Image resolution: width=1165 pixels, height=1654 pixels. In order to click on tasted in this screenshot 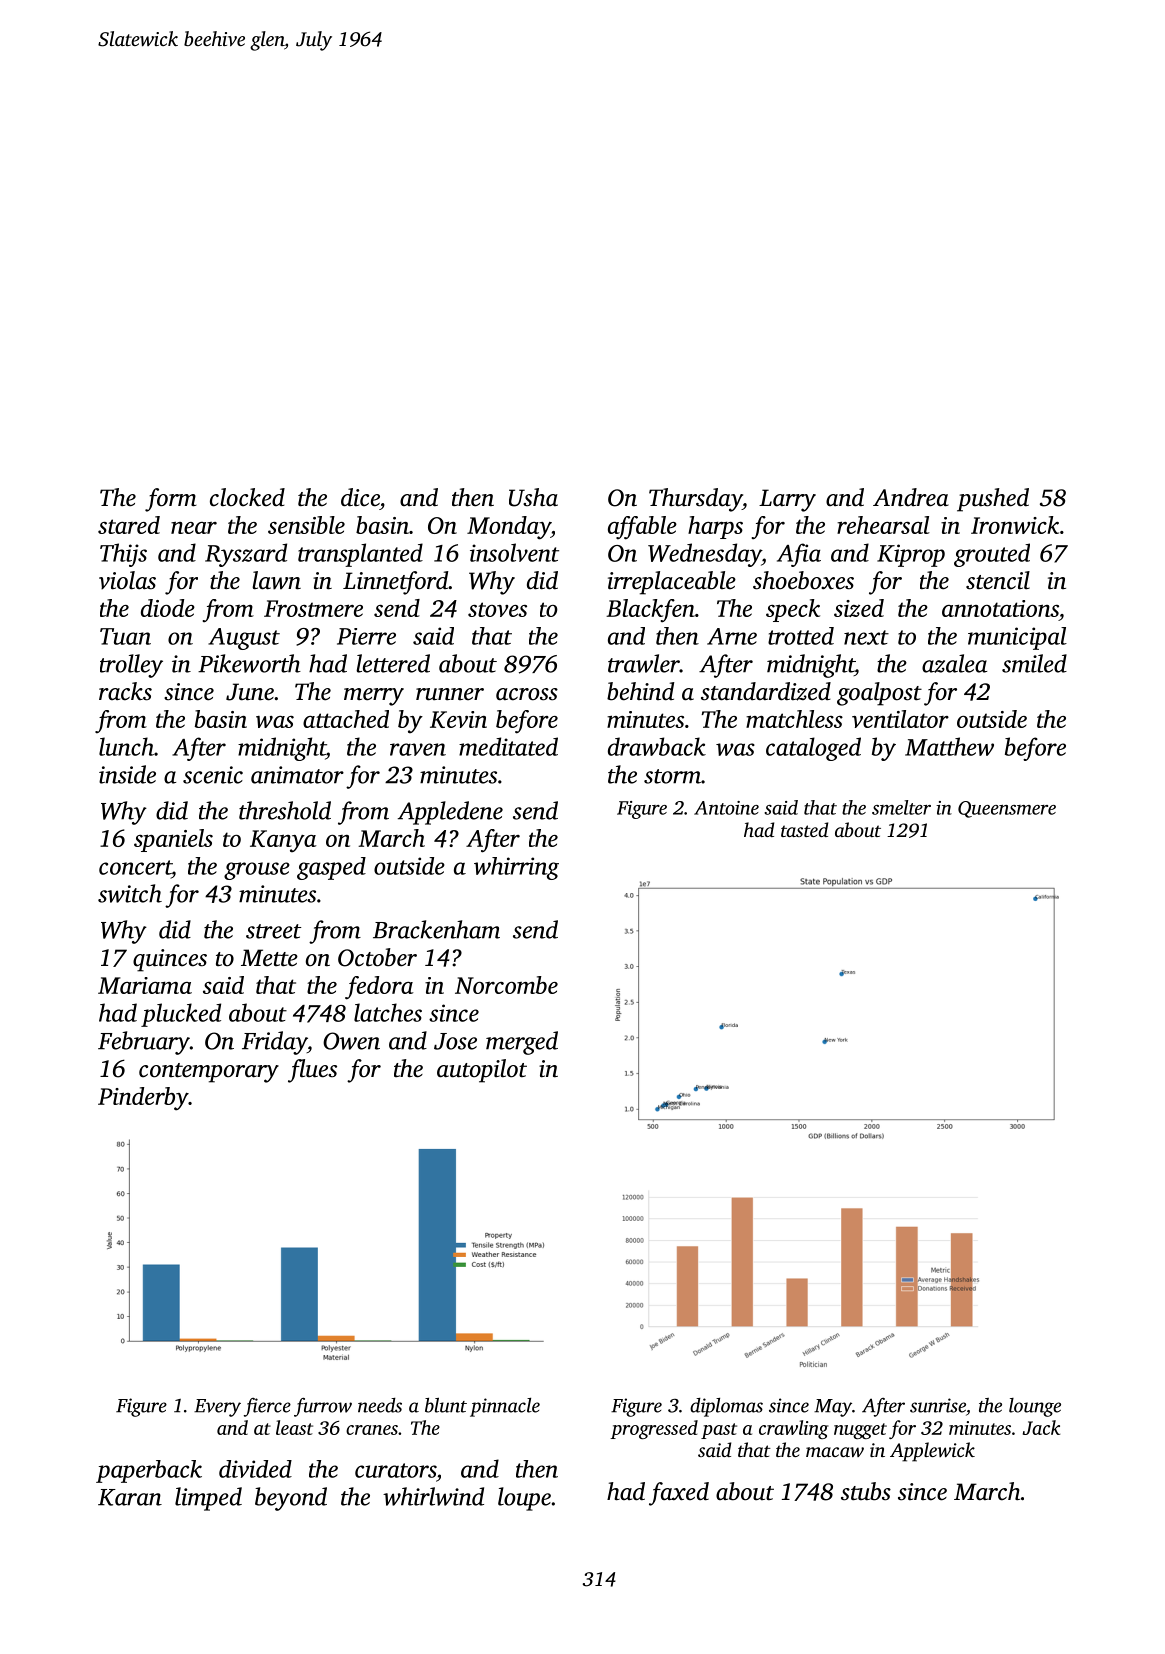, I will do `click(804, 829)`.
